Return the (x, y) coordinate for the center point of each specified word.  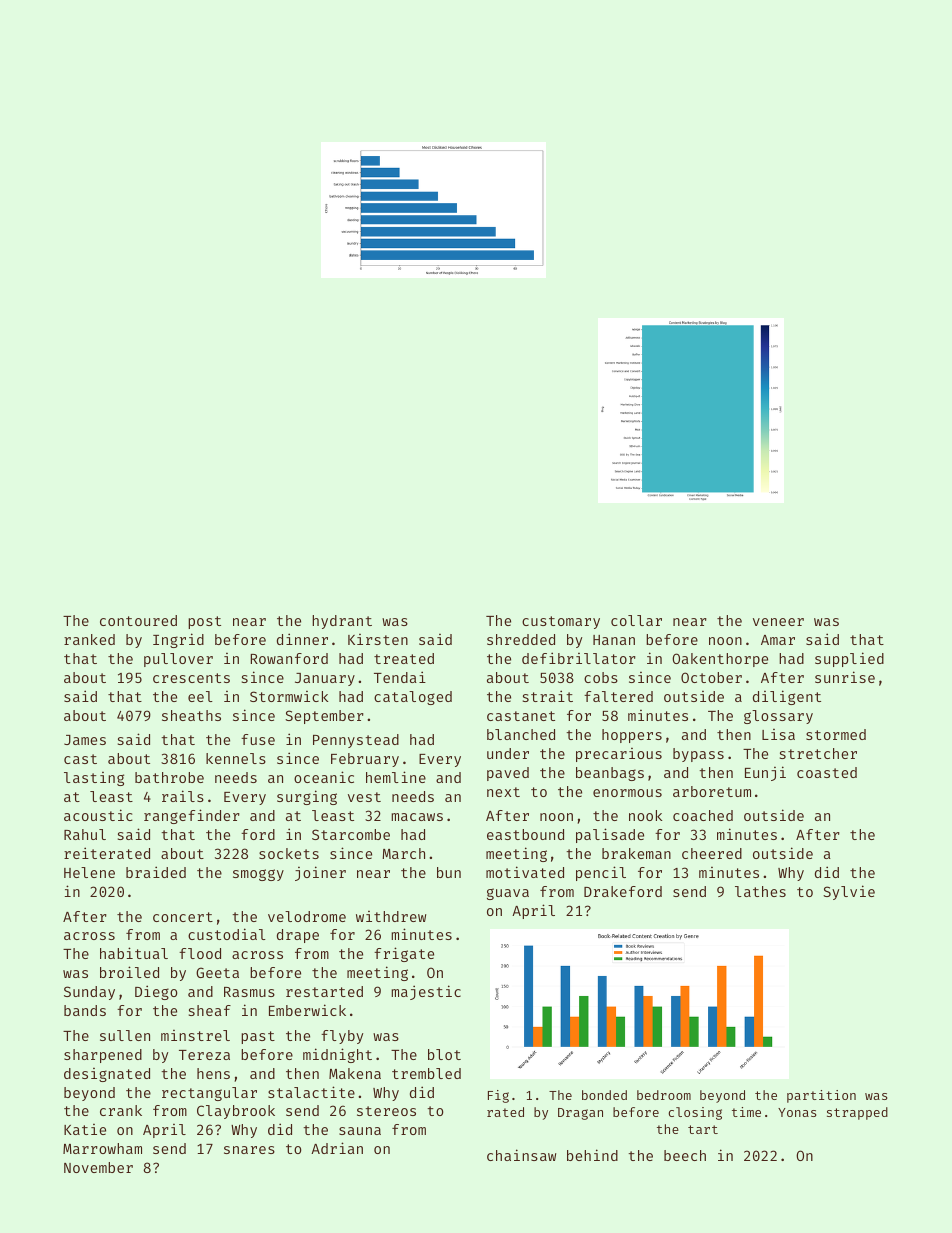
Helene (89, 872)
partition (821, 1096)
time (746, 1112)
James (85, 740)
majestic (426, 992)
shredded (521, 639)
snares (249, 1150)
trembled (426, 1073)
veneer (778, 622)
